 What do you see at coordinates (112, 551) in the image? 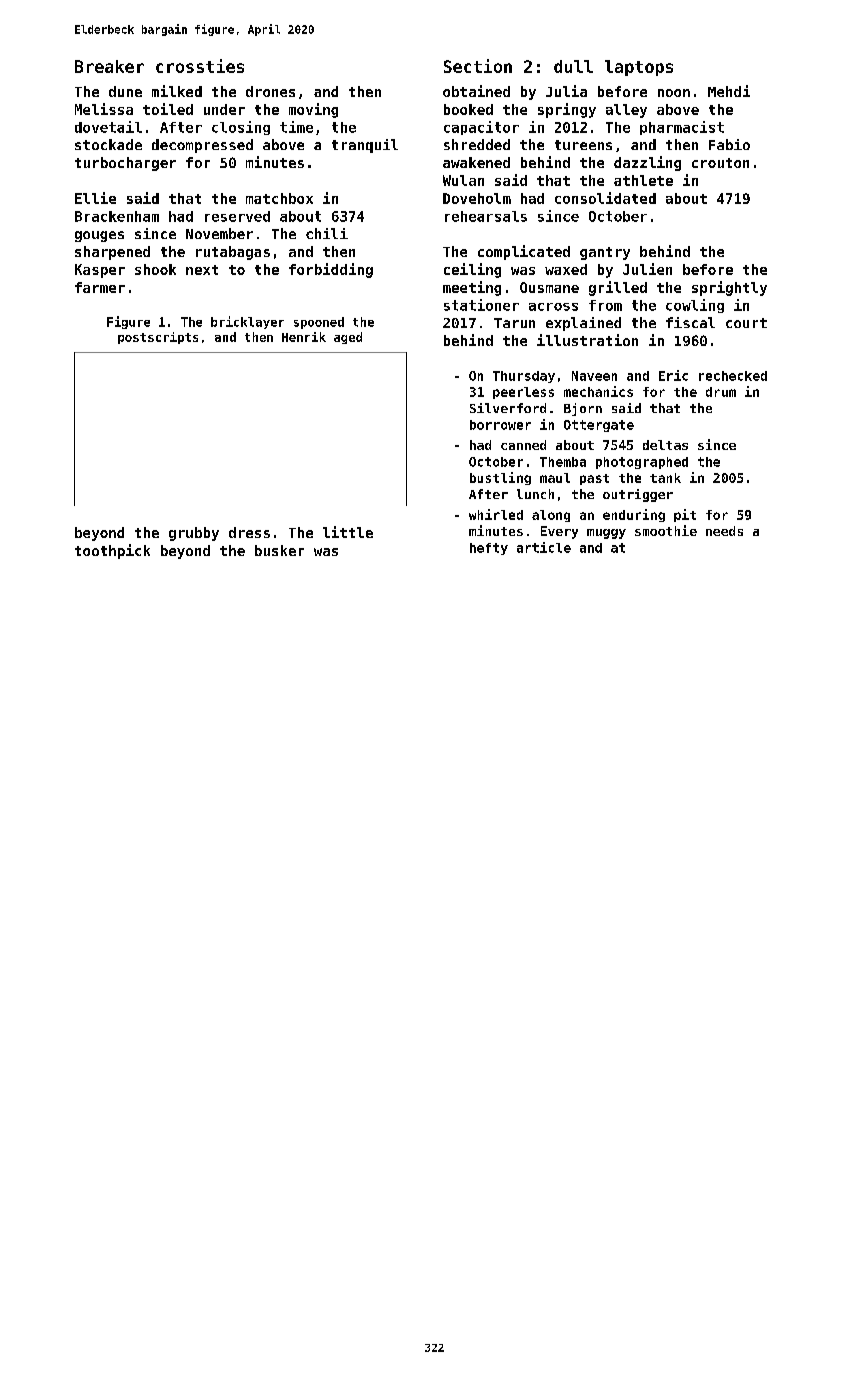
I see `toothpick` at bounding box center [112, 551].
